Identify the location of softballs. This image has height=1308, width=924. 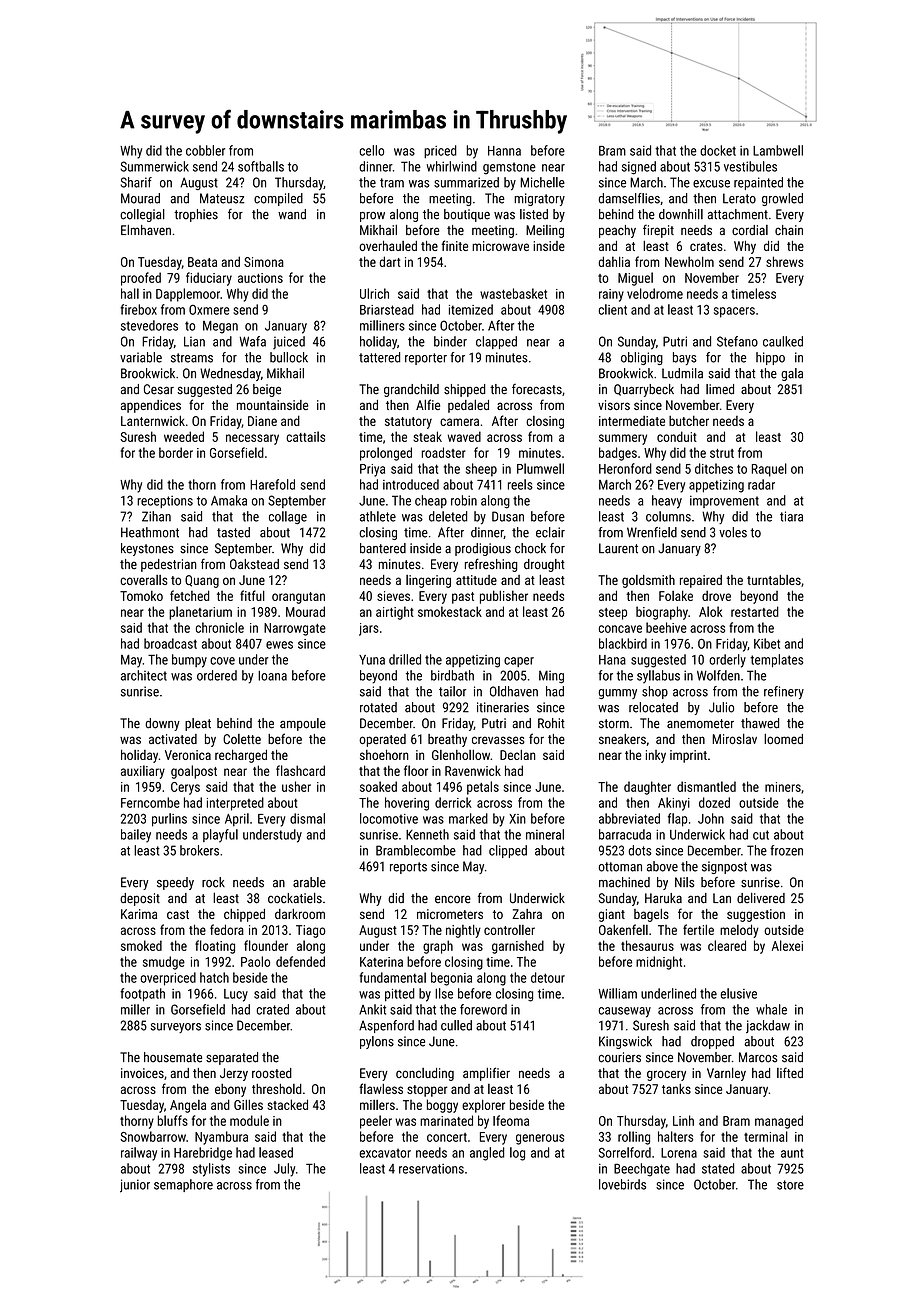
(261, 166).
